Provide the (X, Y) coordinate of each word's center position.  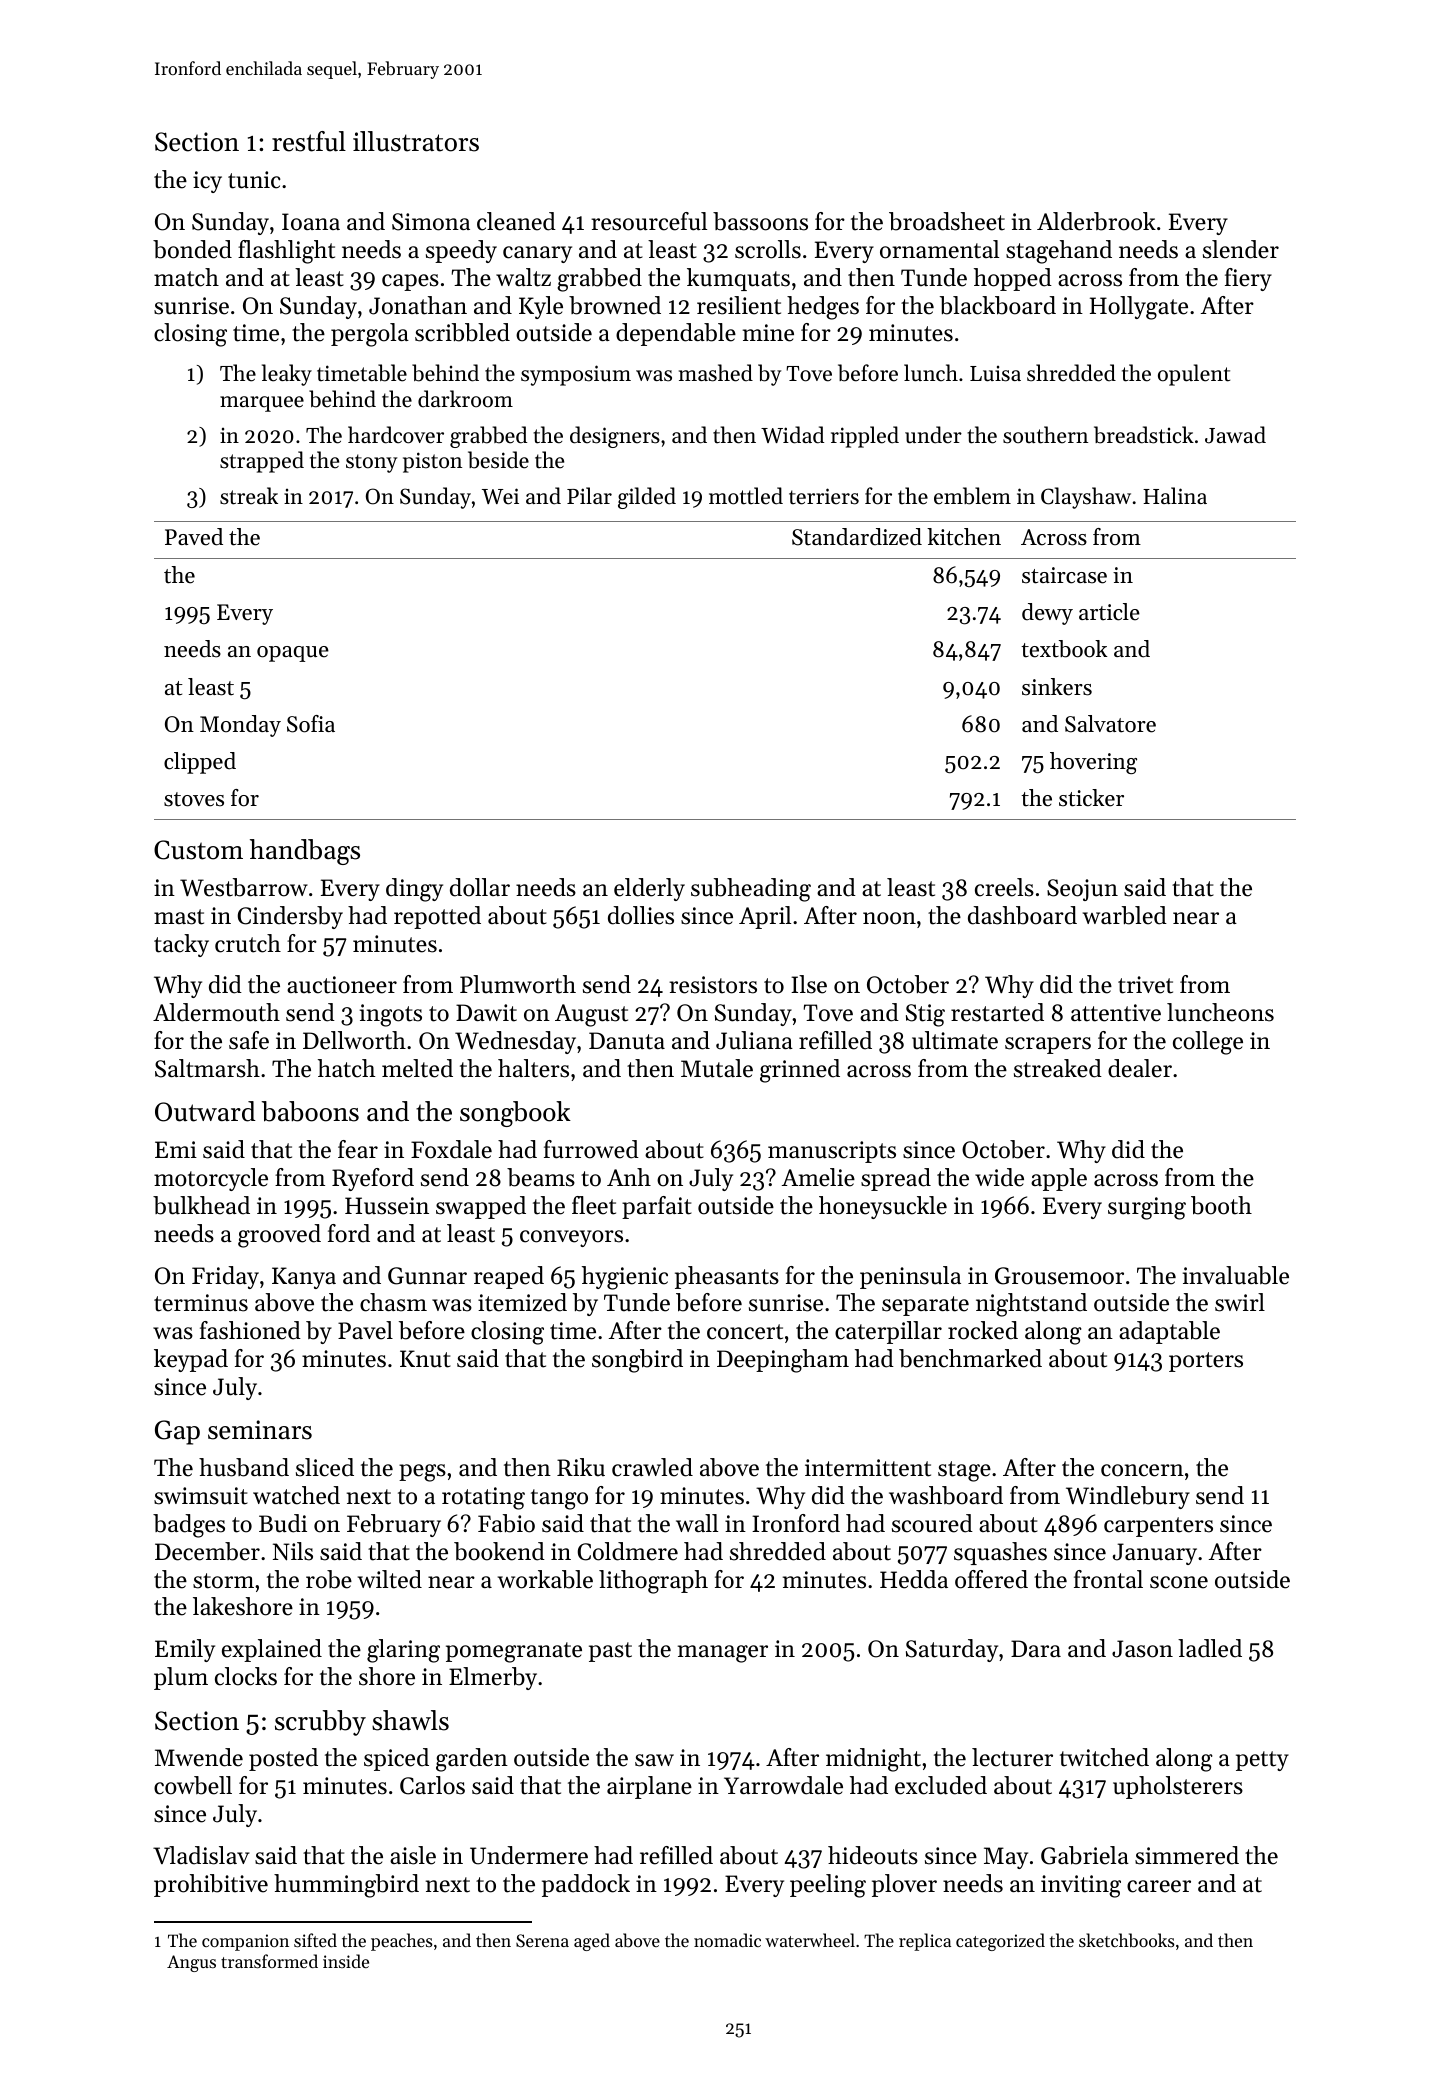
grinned (800, 1071)
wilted (390, 1579)
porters (1206, 1362)
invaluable (1236, 1275)
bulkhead (201, 1205)
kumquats (738, 279)
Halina (1175, 495)
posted (283, 1759)
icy (207, 182)
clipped (200, 763)
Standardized (857, 537)
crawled (652, 1467)
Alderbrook (1096, 221)
